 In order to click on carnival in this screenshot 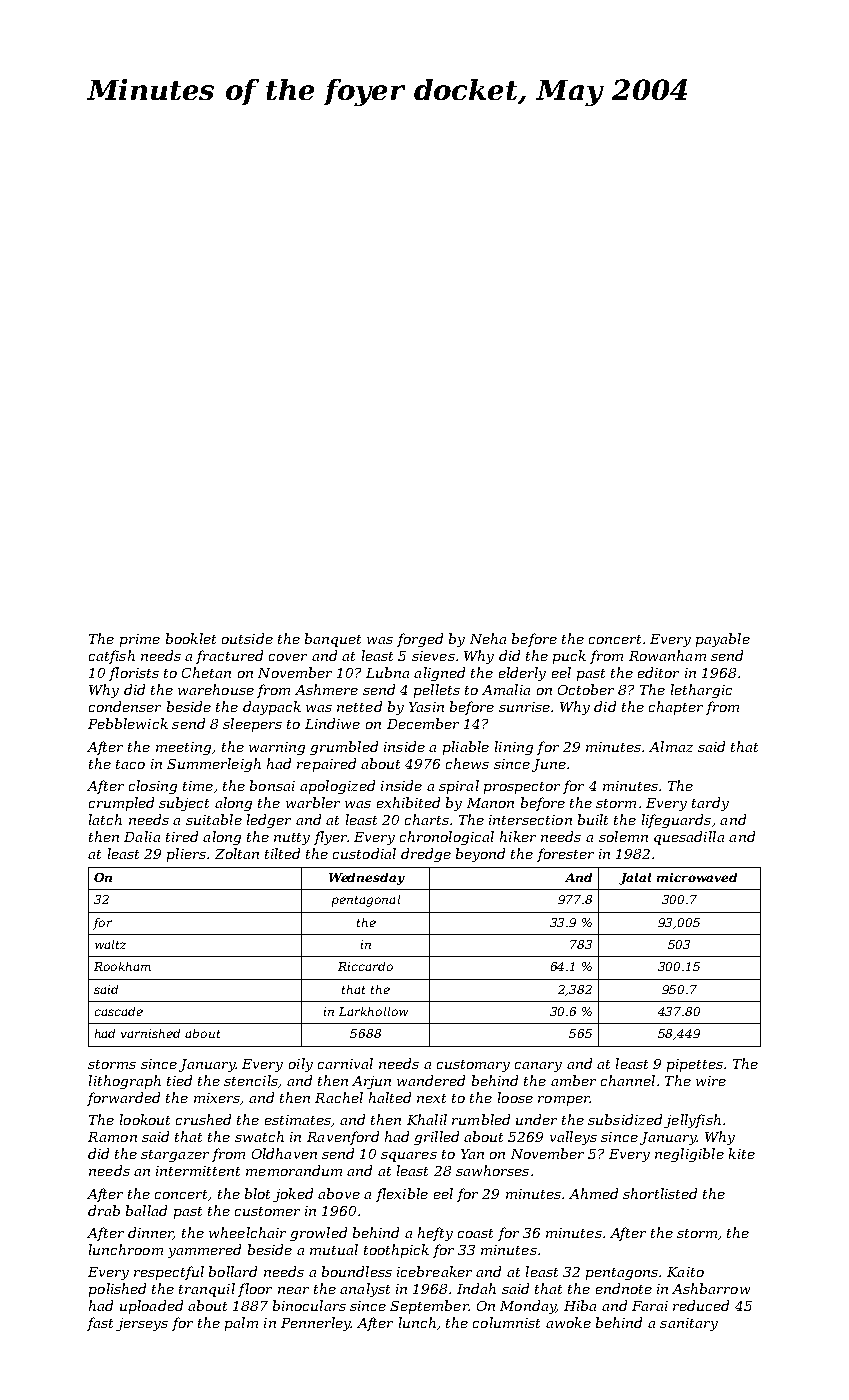, I will do `click(345, 1063)`.
